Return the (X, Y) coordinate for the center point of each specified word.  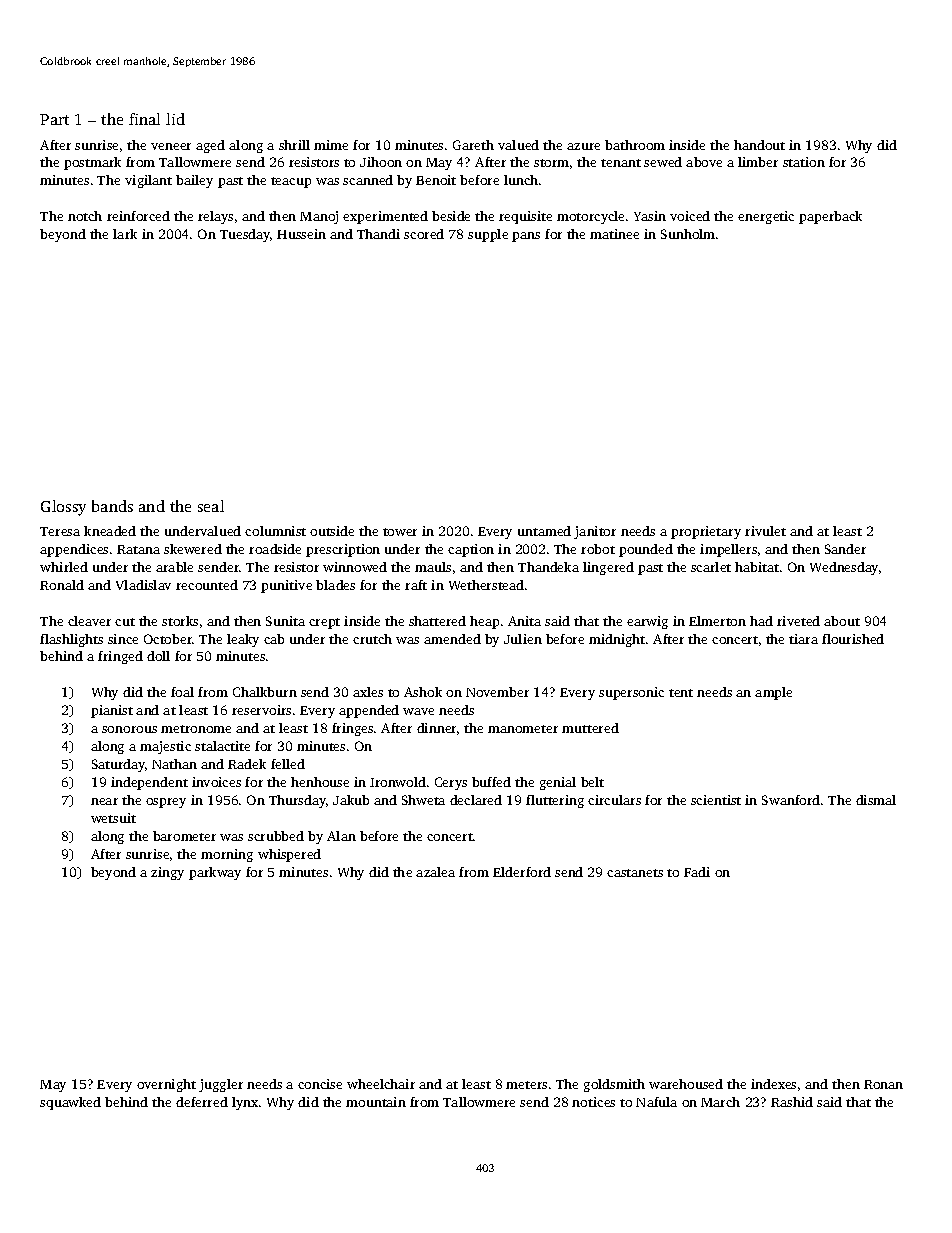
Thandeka (548, 567)
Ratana (138, 549)
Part (54, 119)
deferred (202, 1102)
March (720, 1102)
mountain (376, 1102)
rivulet (765, 531)
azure (583, 146)
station (804, 162)
